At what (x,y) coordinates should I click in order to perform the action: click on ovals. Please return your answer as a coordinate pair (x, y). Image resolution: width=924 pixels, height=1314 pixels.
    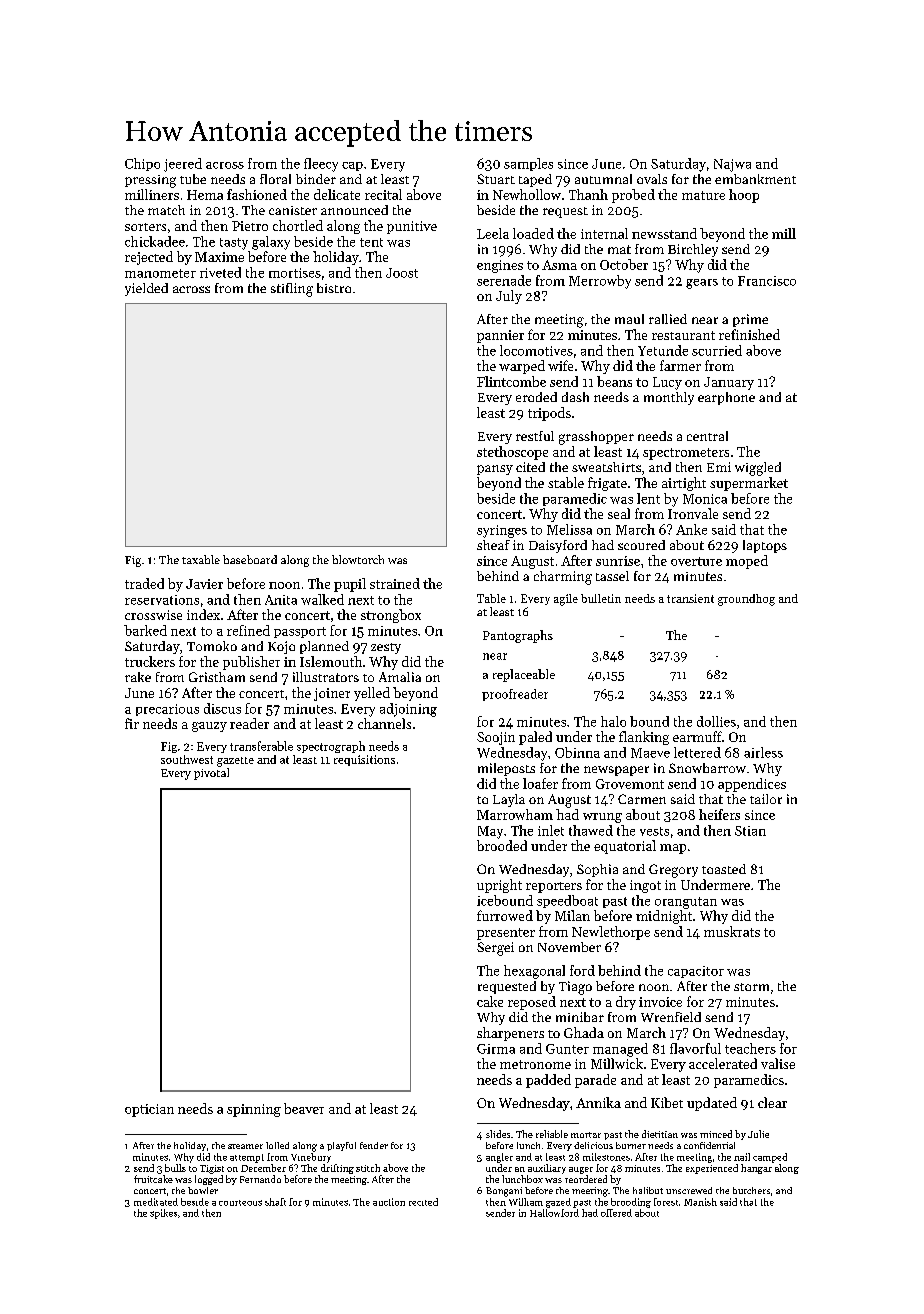
    Looking at the image, I should click on (652, 179).
